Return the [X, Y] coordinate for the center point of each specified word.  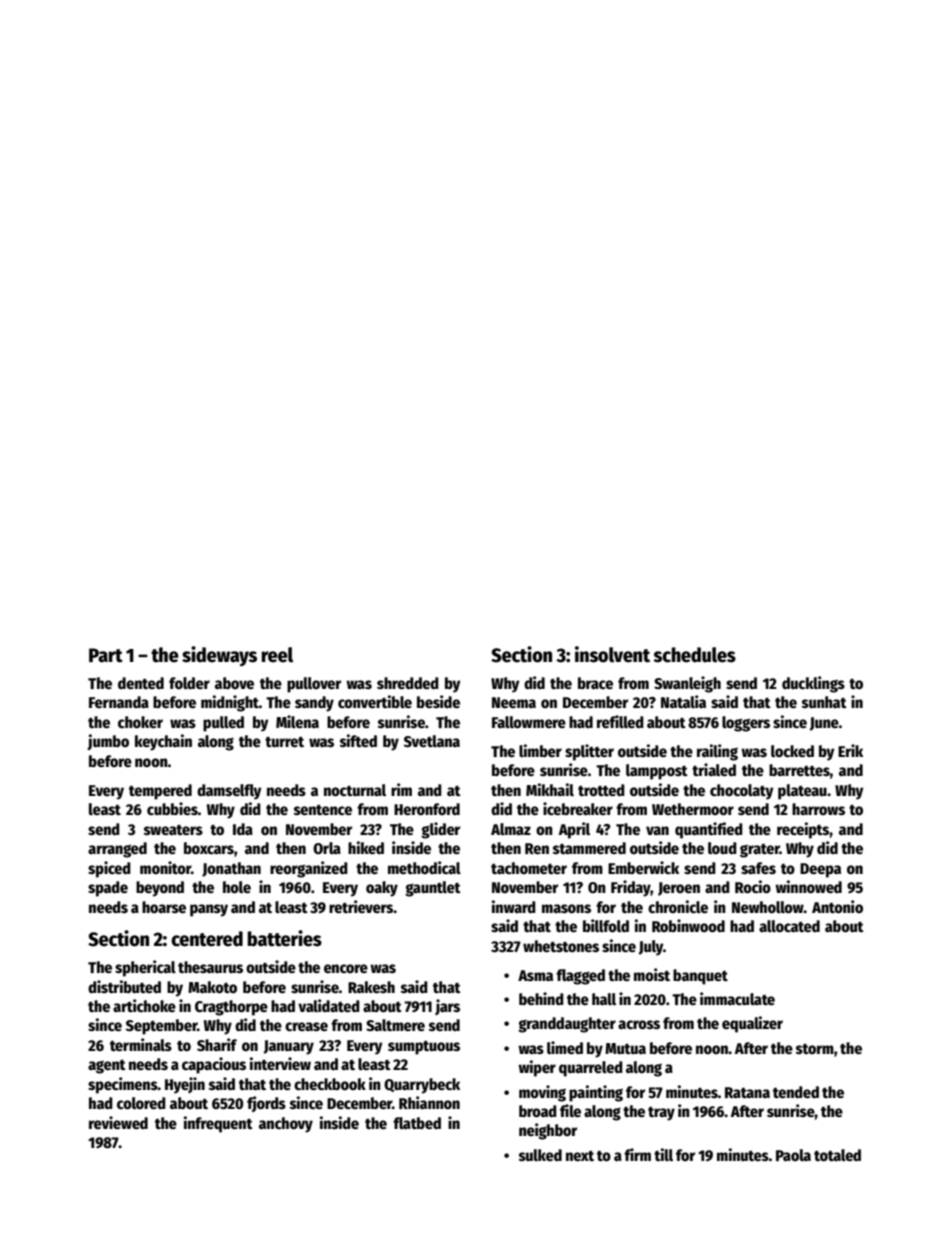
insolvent [612, 654]
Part [106, 655]
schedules [694, 655]
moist [652, 975]
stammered [589, 848]
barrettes [799, 770]
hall [604, 999]
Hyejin [185, 1085]
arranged [117, 850]
